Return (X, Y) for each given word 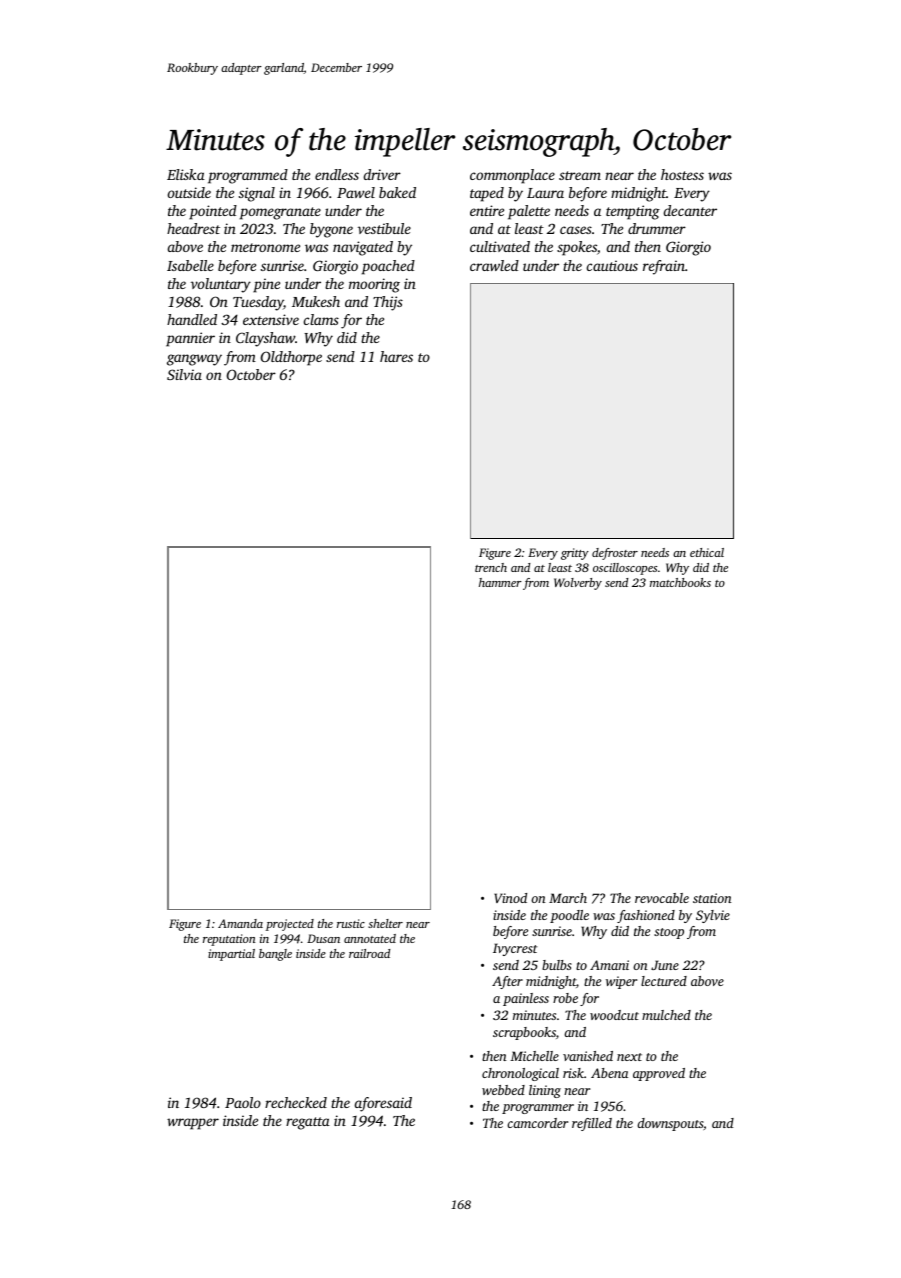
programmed (248, 176)
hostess (682, 174)
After (507, 982)
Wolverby (578, 584)
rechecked (296, 1102)
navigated (363, 248)
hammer (500, 582)
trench (491, 567)
